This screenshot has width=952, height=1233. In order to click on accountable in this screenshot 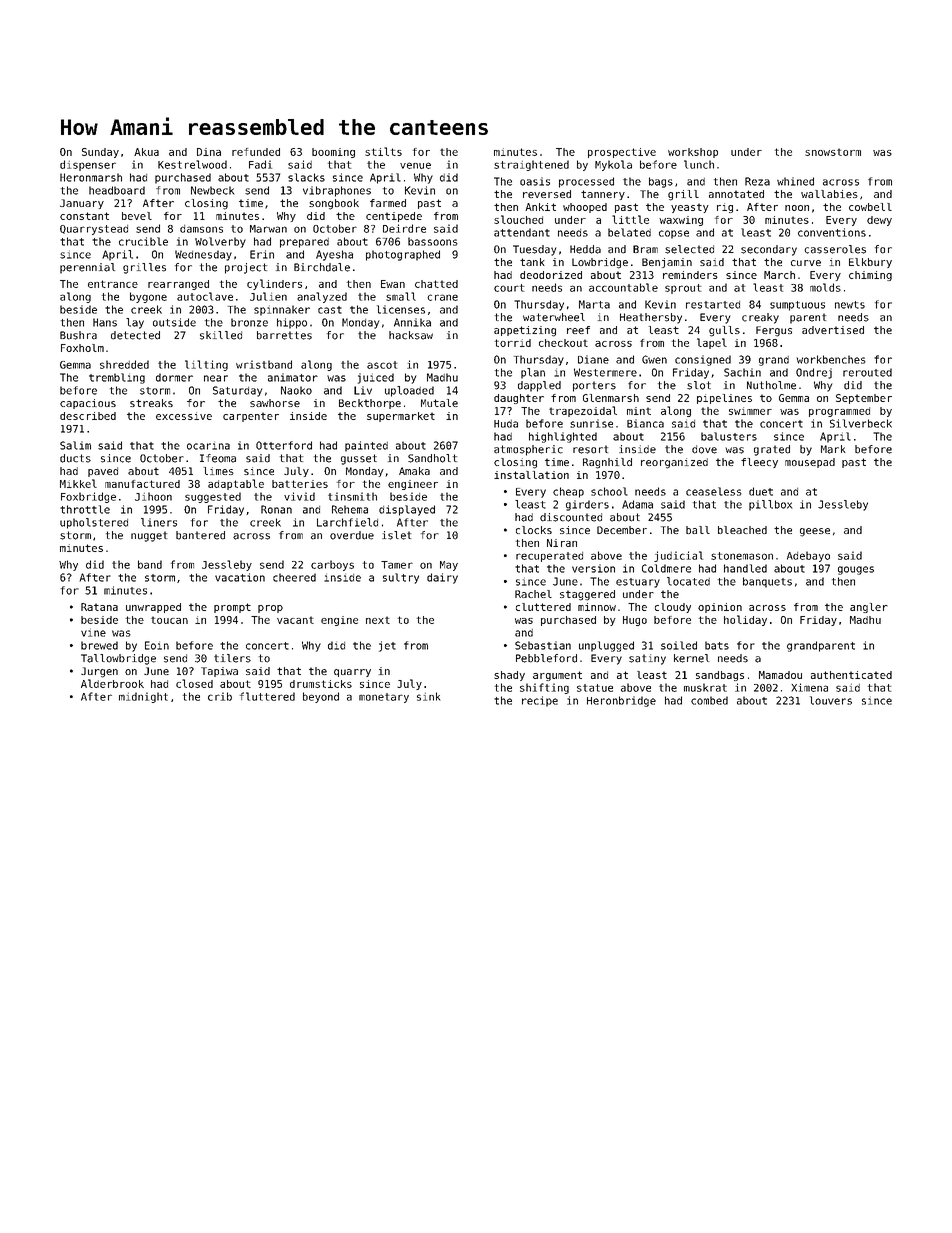, I will do `click(623, 287)`.
